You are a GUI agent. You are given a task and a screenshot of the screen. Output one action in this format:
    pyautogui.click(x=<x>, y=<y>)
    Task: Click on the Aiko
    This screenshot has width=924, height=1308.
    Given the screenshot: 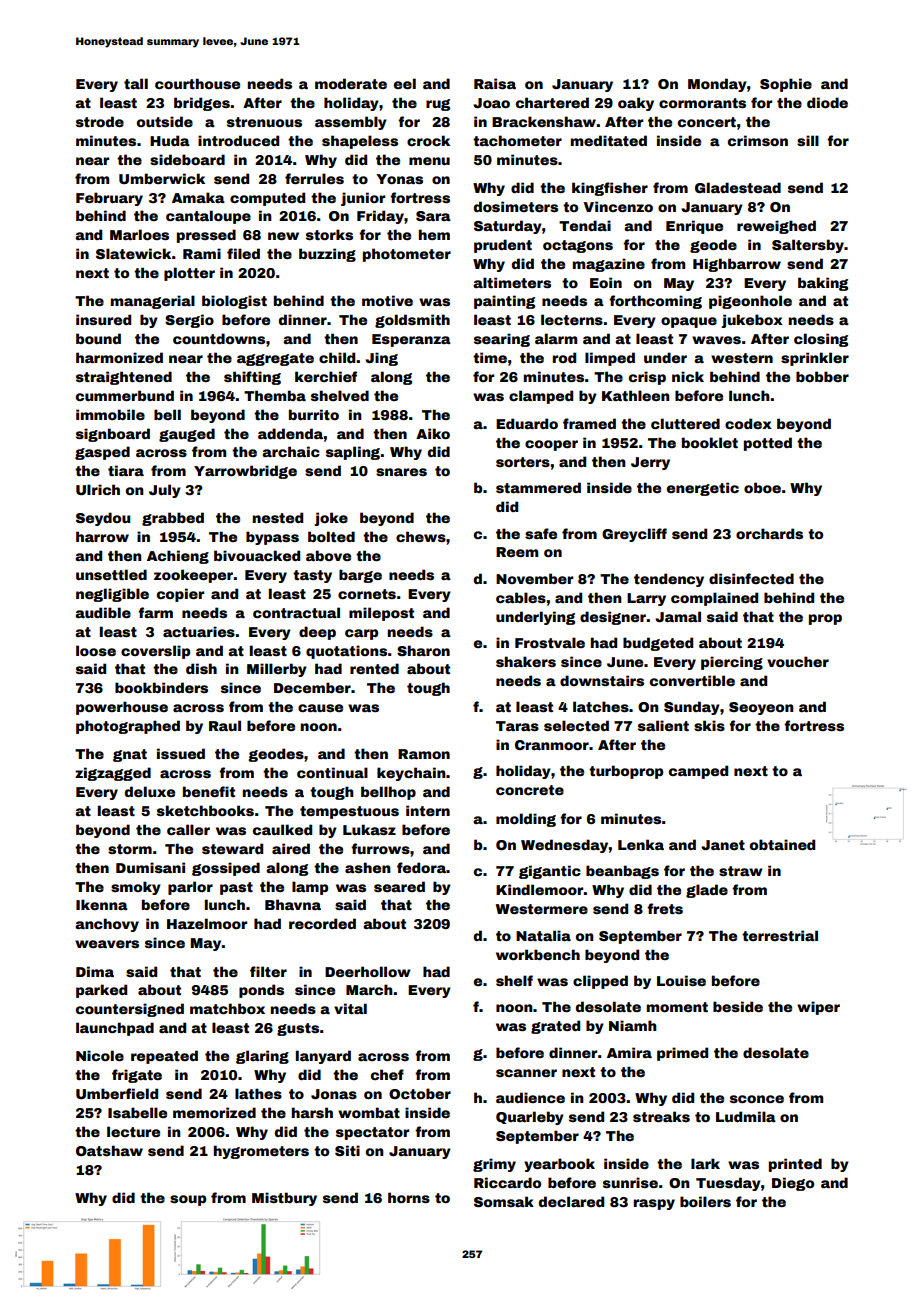 What is the action you would take?
    pyautogui.click(x=433, y=433)
